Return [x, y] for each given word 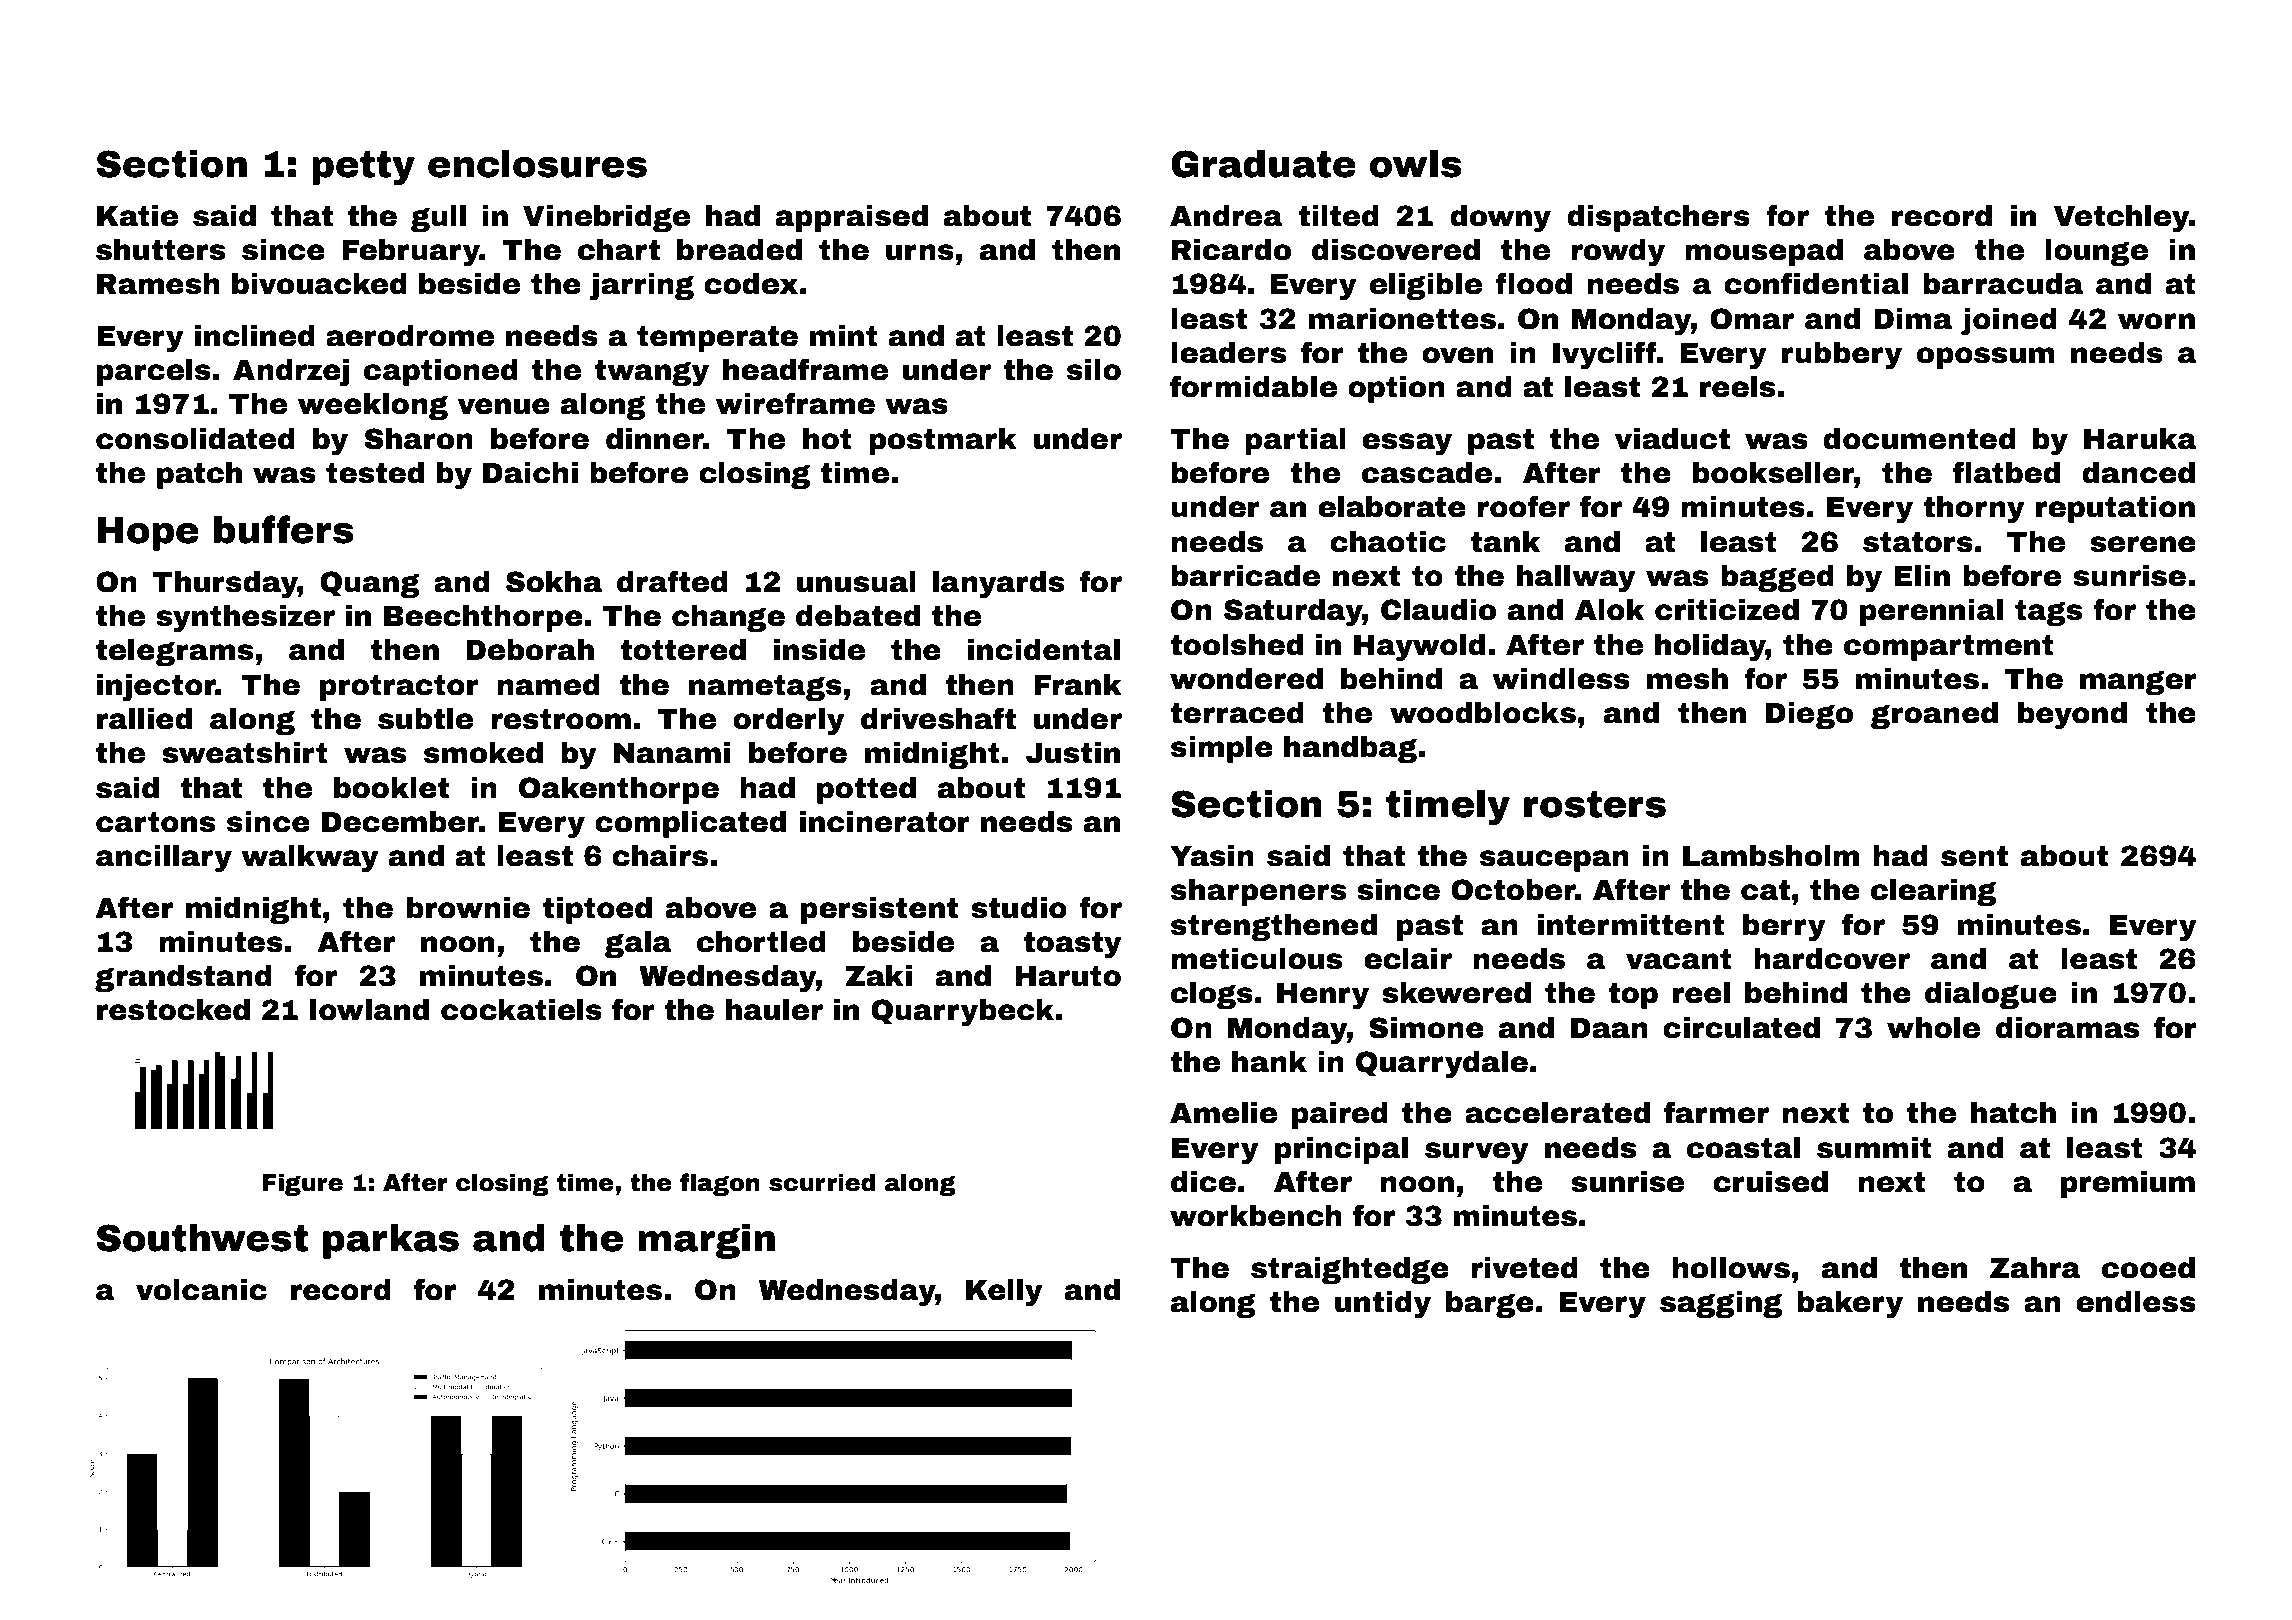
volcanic [201, 1290]
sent [1974, 856]
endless [2136, 1302]
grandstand [183, 978]
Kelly [1004, 1293]
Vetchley [2121, 219]
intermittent [1631, 925]
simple [1222, 749]
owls [1416, 164]
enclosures [537, 164]
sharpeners [1258, 892]
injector [156, 688]
